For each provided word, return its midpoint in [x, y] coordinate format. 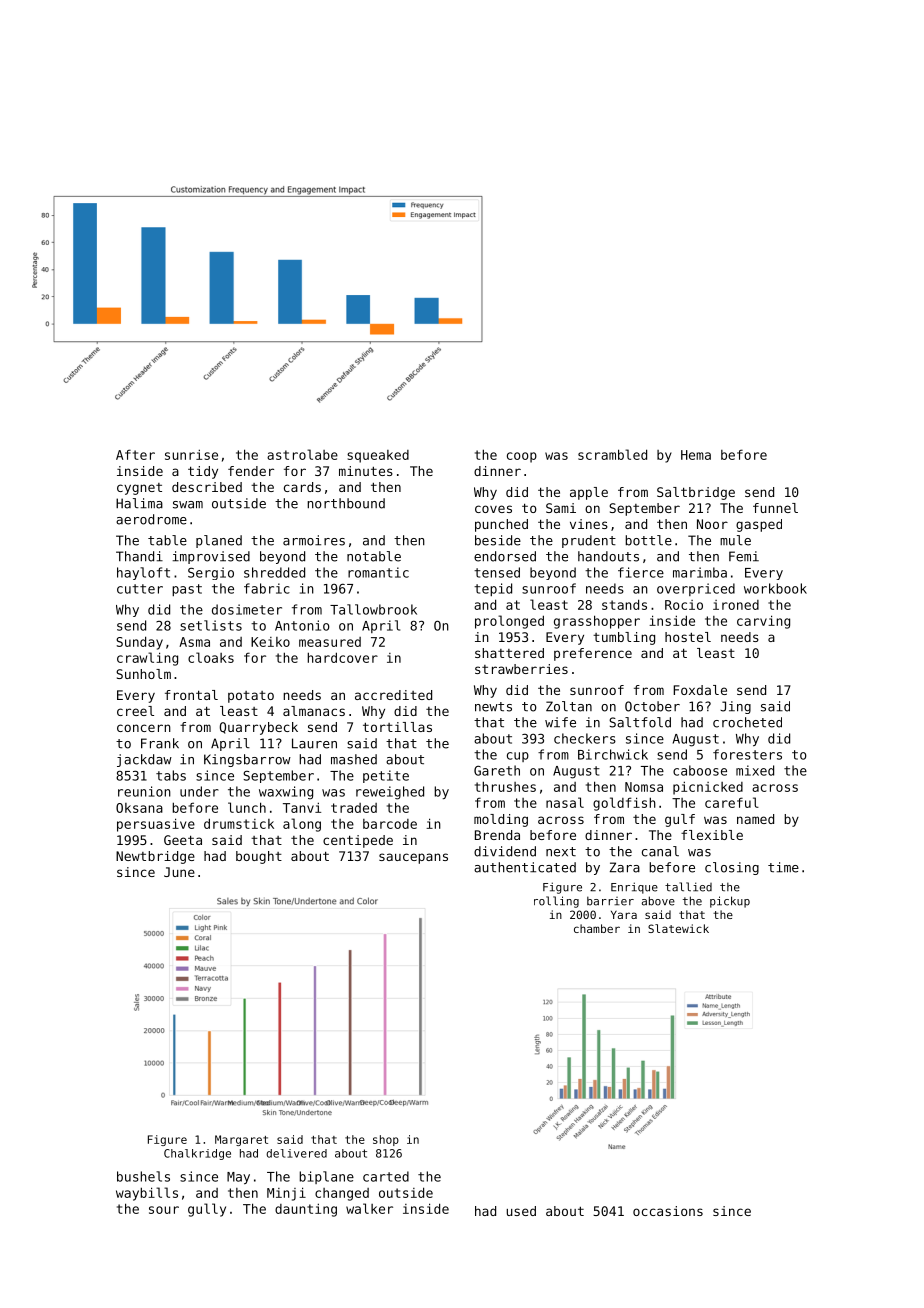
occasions [668, 1211]
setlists [211, 625]
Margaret [241, 1140]
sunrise [191, 454]
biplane [326, 1177]
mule [735, 540]
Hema [696, 455]
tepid [493, 589]
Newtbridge [155, 857]
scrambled [612, 454]
